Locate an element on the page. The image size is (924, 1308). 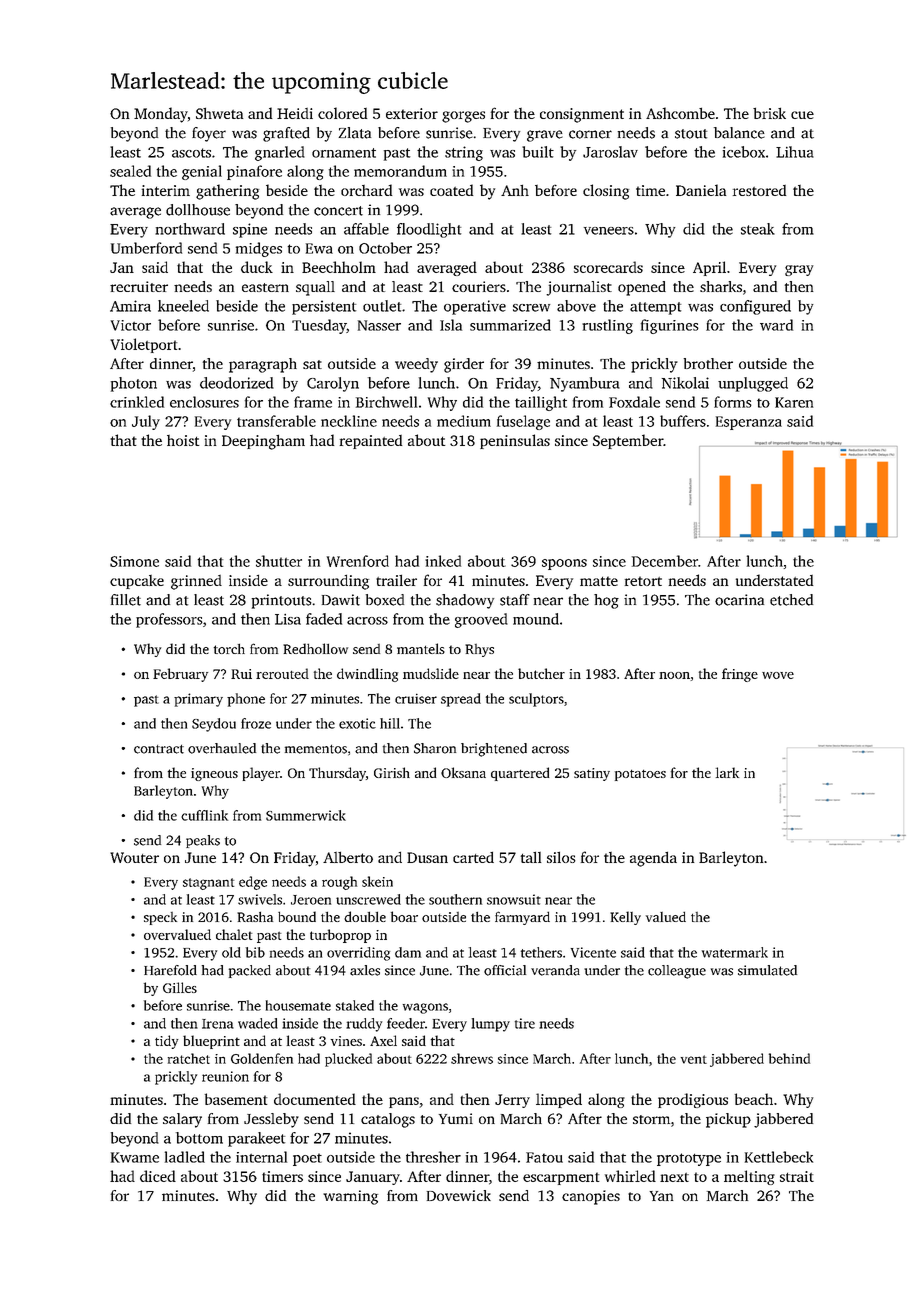
Summerwick is located at coordinates (306, 815).
